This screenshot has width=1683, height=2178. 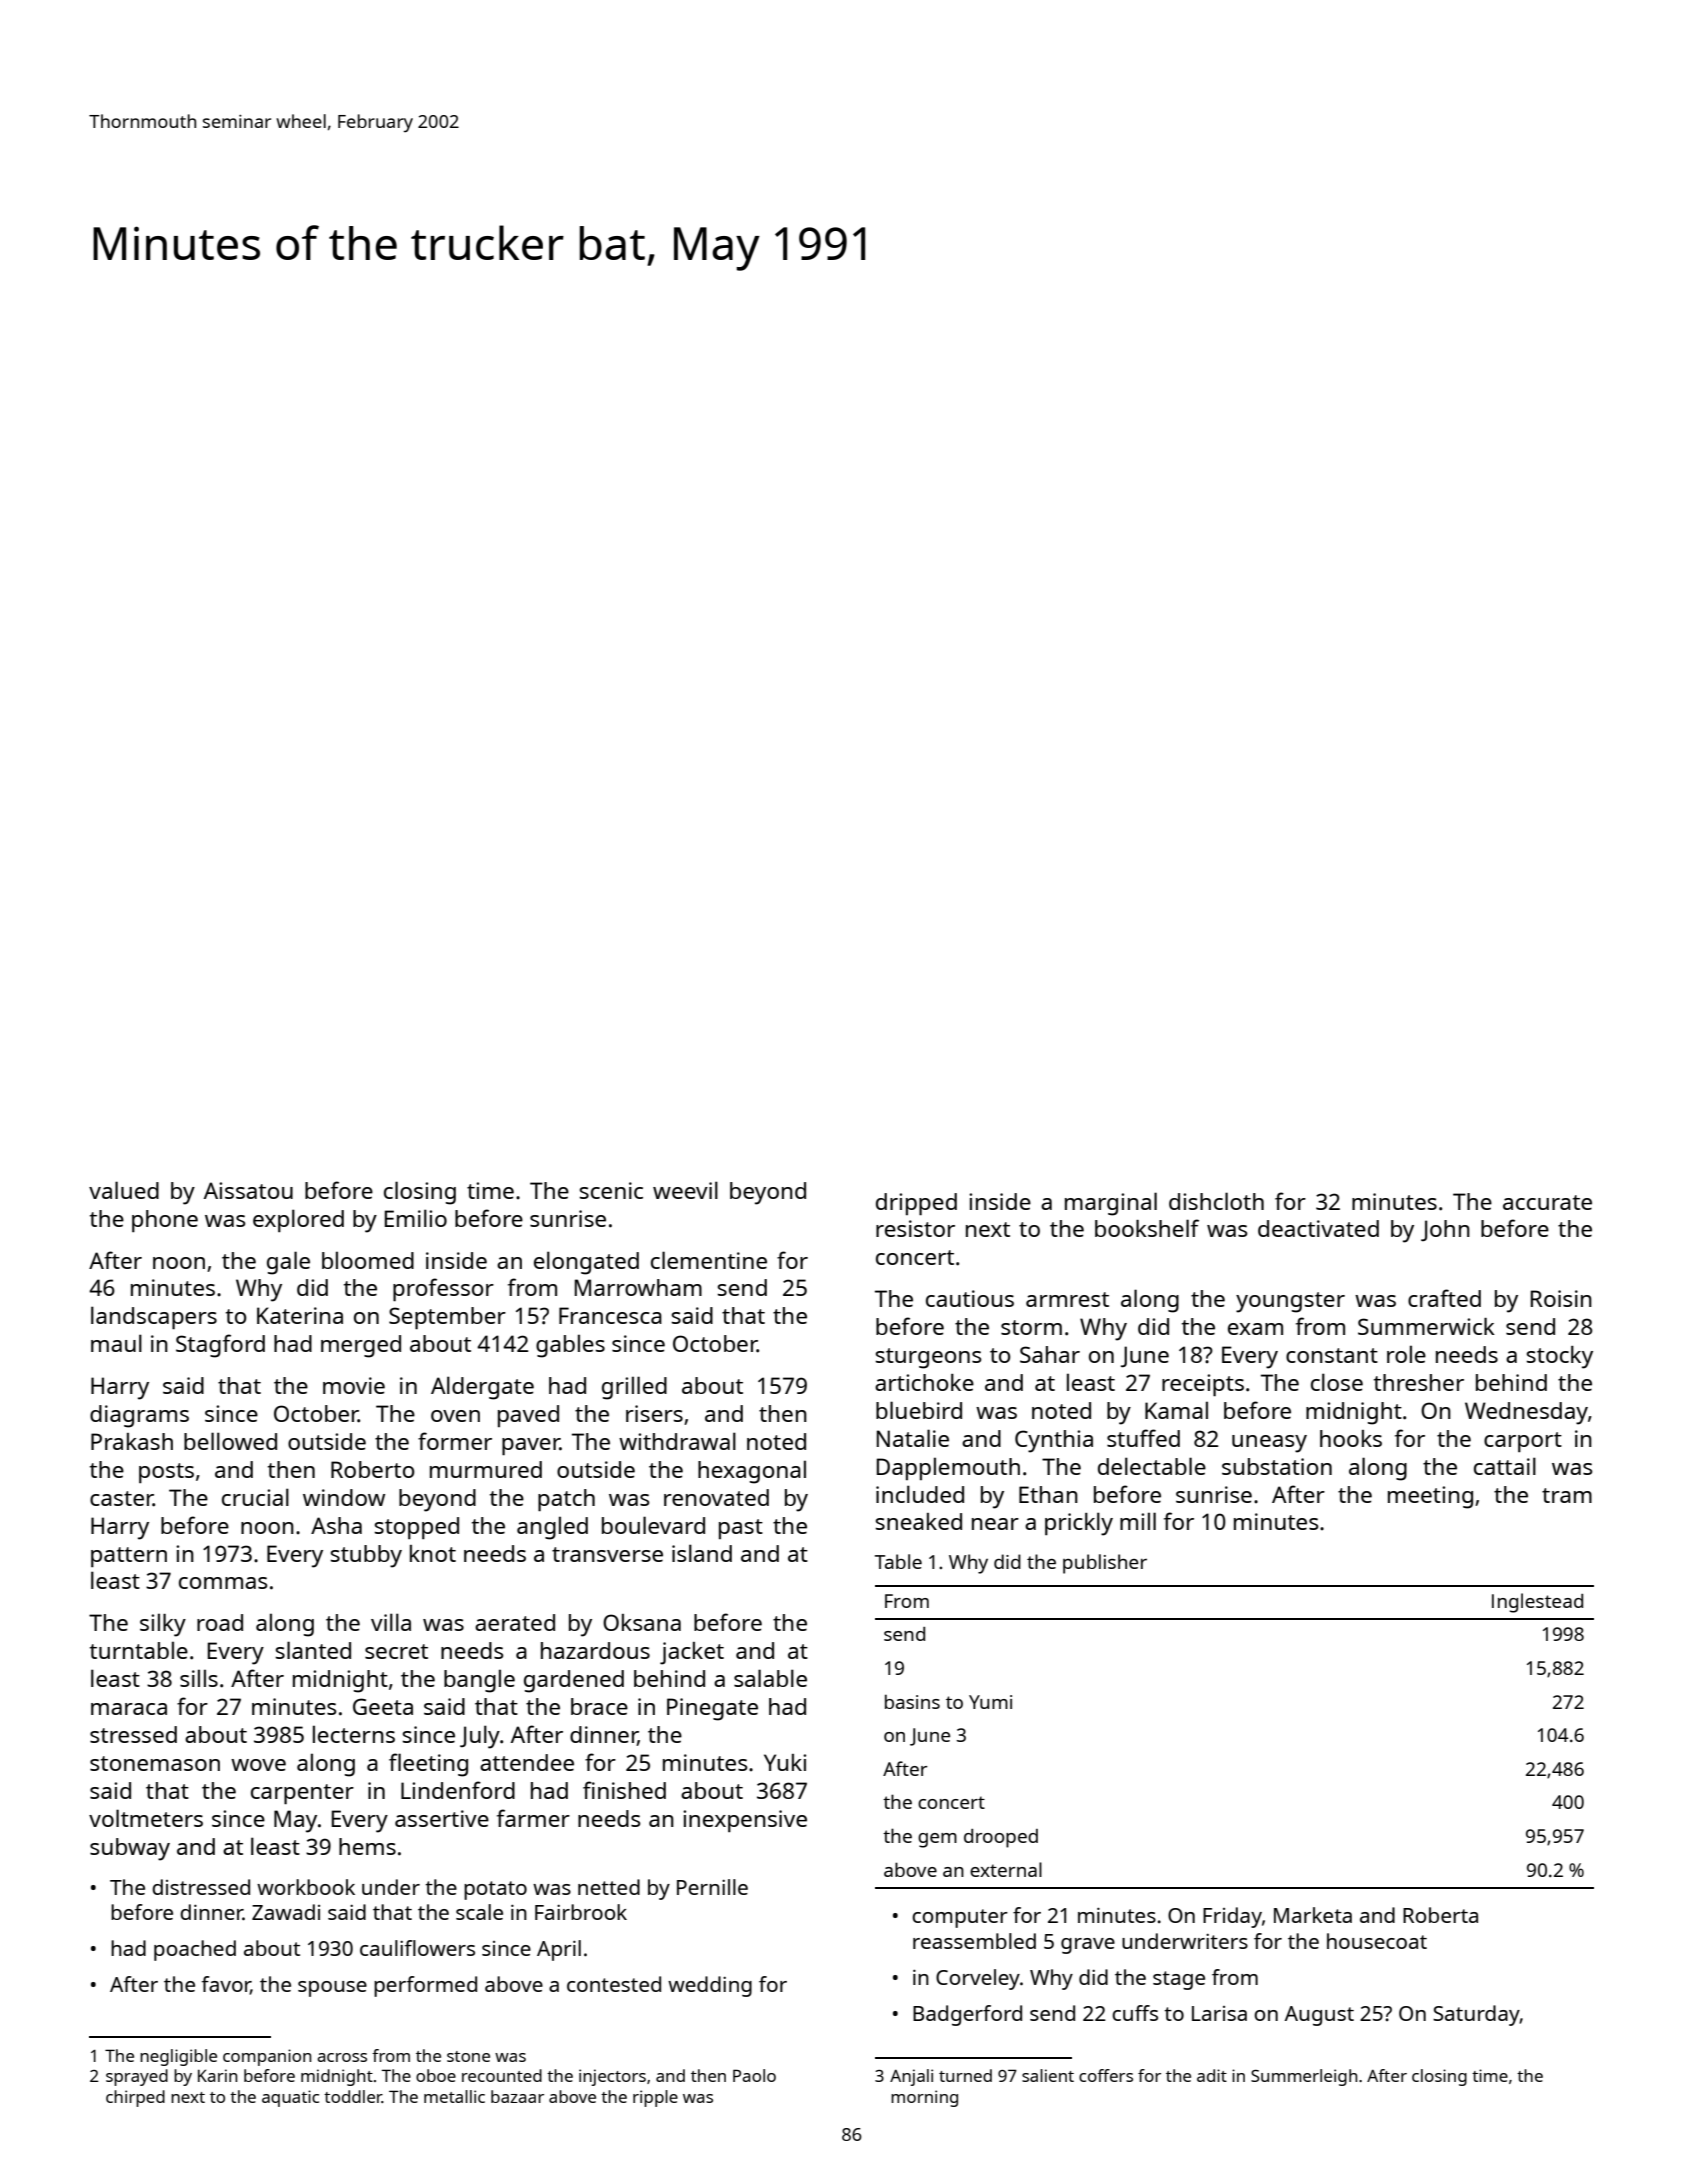 What do you see at coordinates (1547, 1202) in the screenshot?
I see `accurate` at bounding box center [1547, 1202].
